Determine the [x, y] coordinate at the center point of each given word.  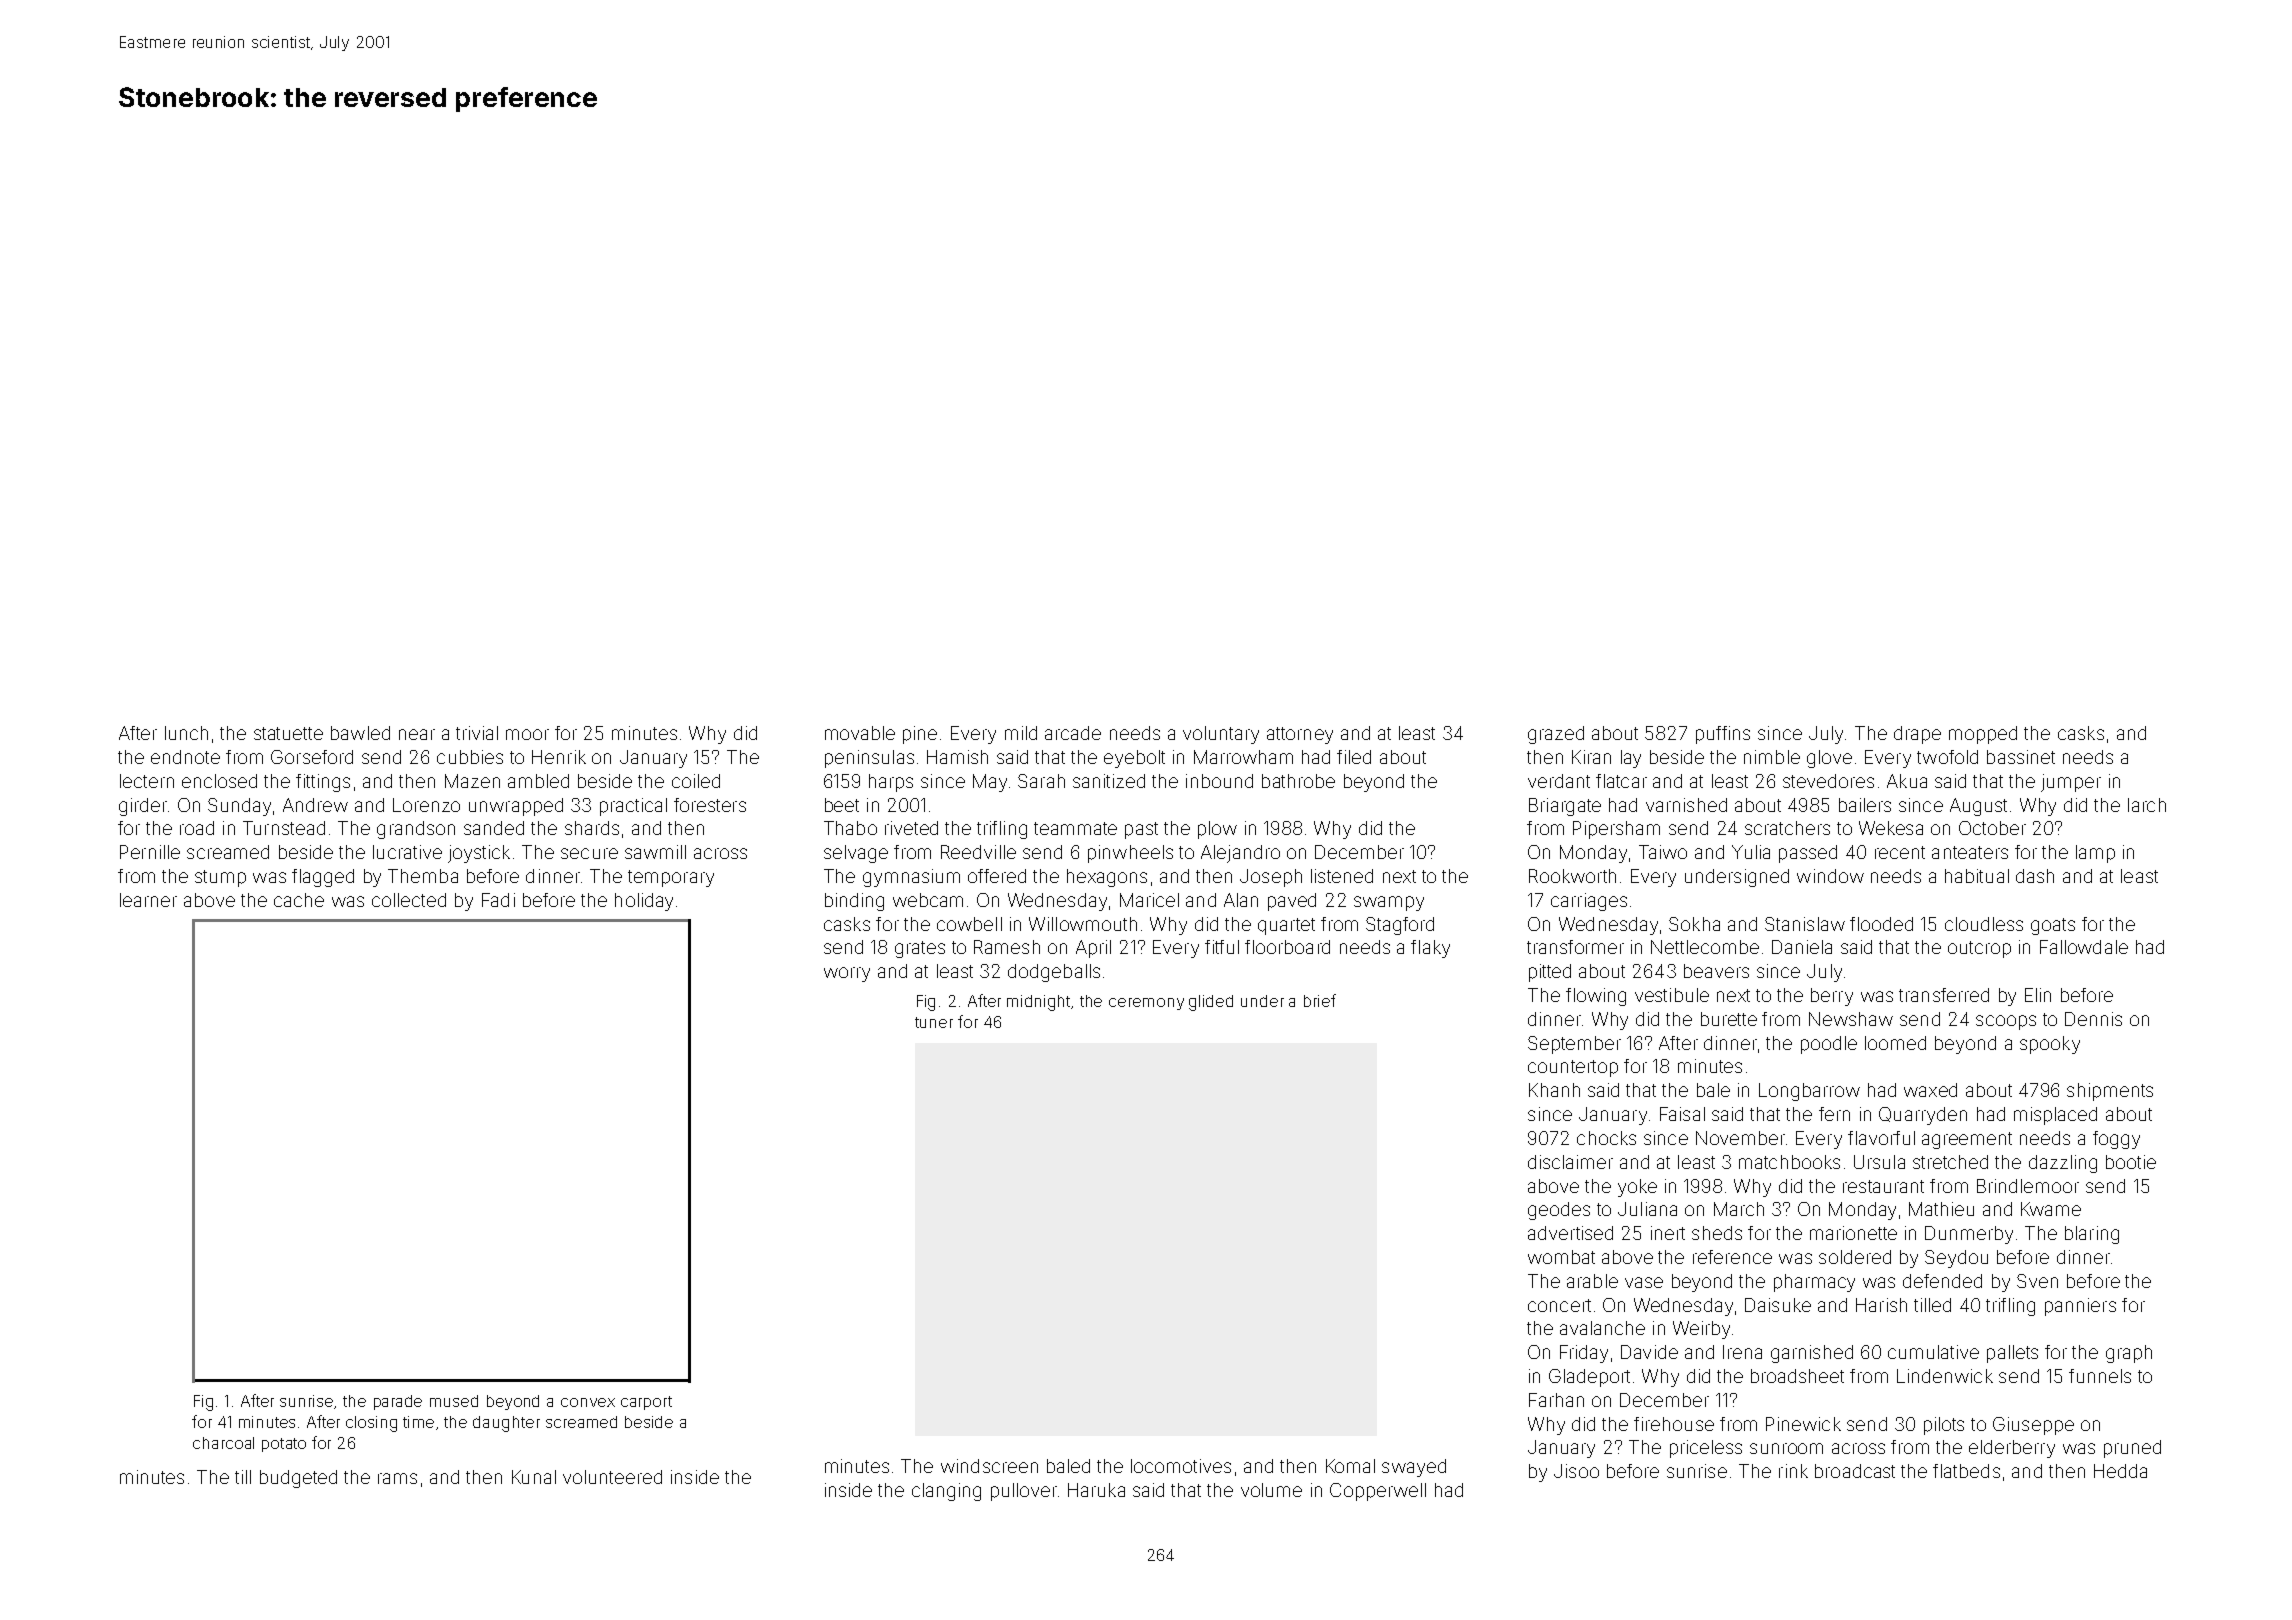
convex [588, 1402]
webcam [928, 900]
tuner [934, 1022]
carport [646, 1403]
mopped [1983, 735]
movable [860, 733]
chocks [1606, 1138]
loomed [1895, 1043]
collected [409, 900]
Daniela [1802, 947]
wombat [1561, 1257]
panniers [2080, 1307]
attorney [1300, 735]
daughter [506, 1424]
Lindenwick [1945, 1376]
